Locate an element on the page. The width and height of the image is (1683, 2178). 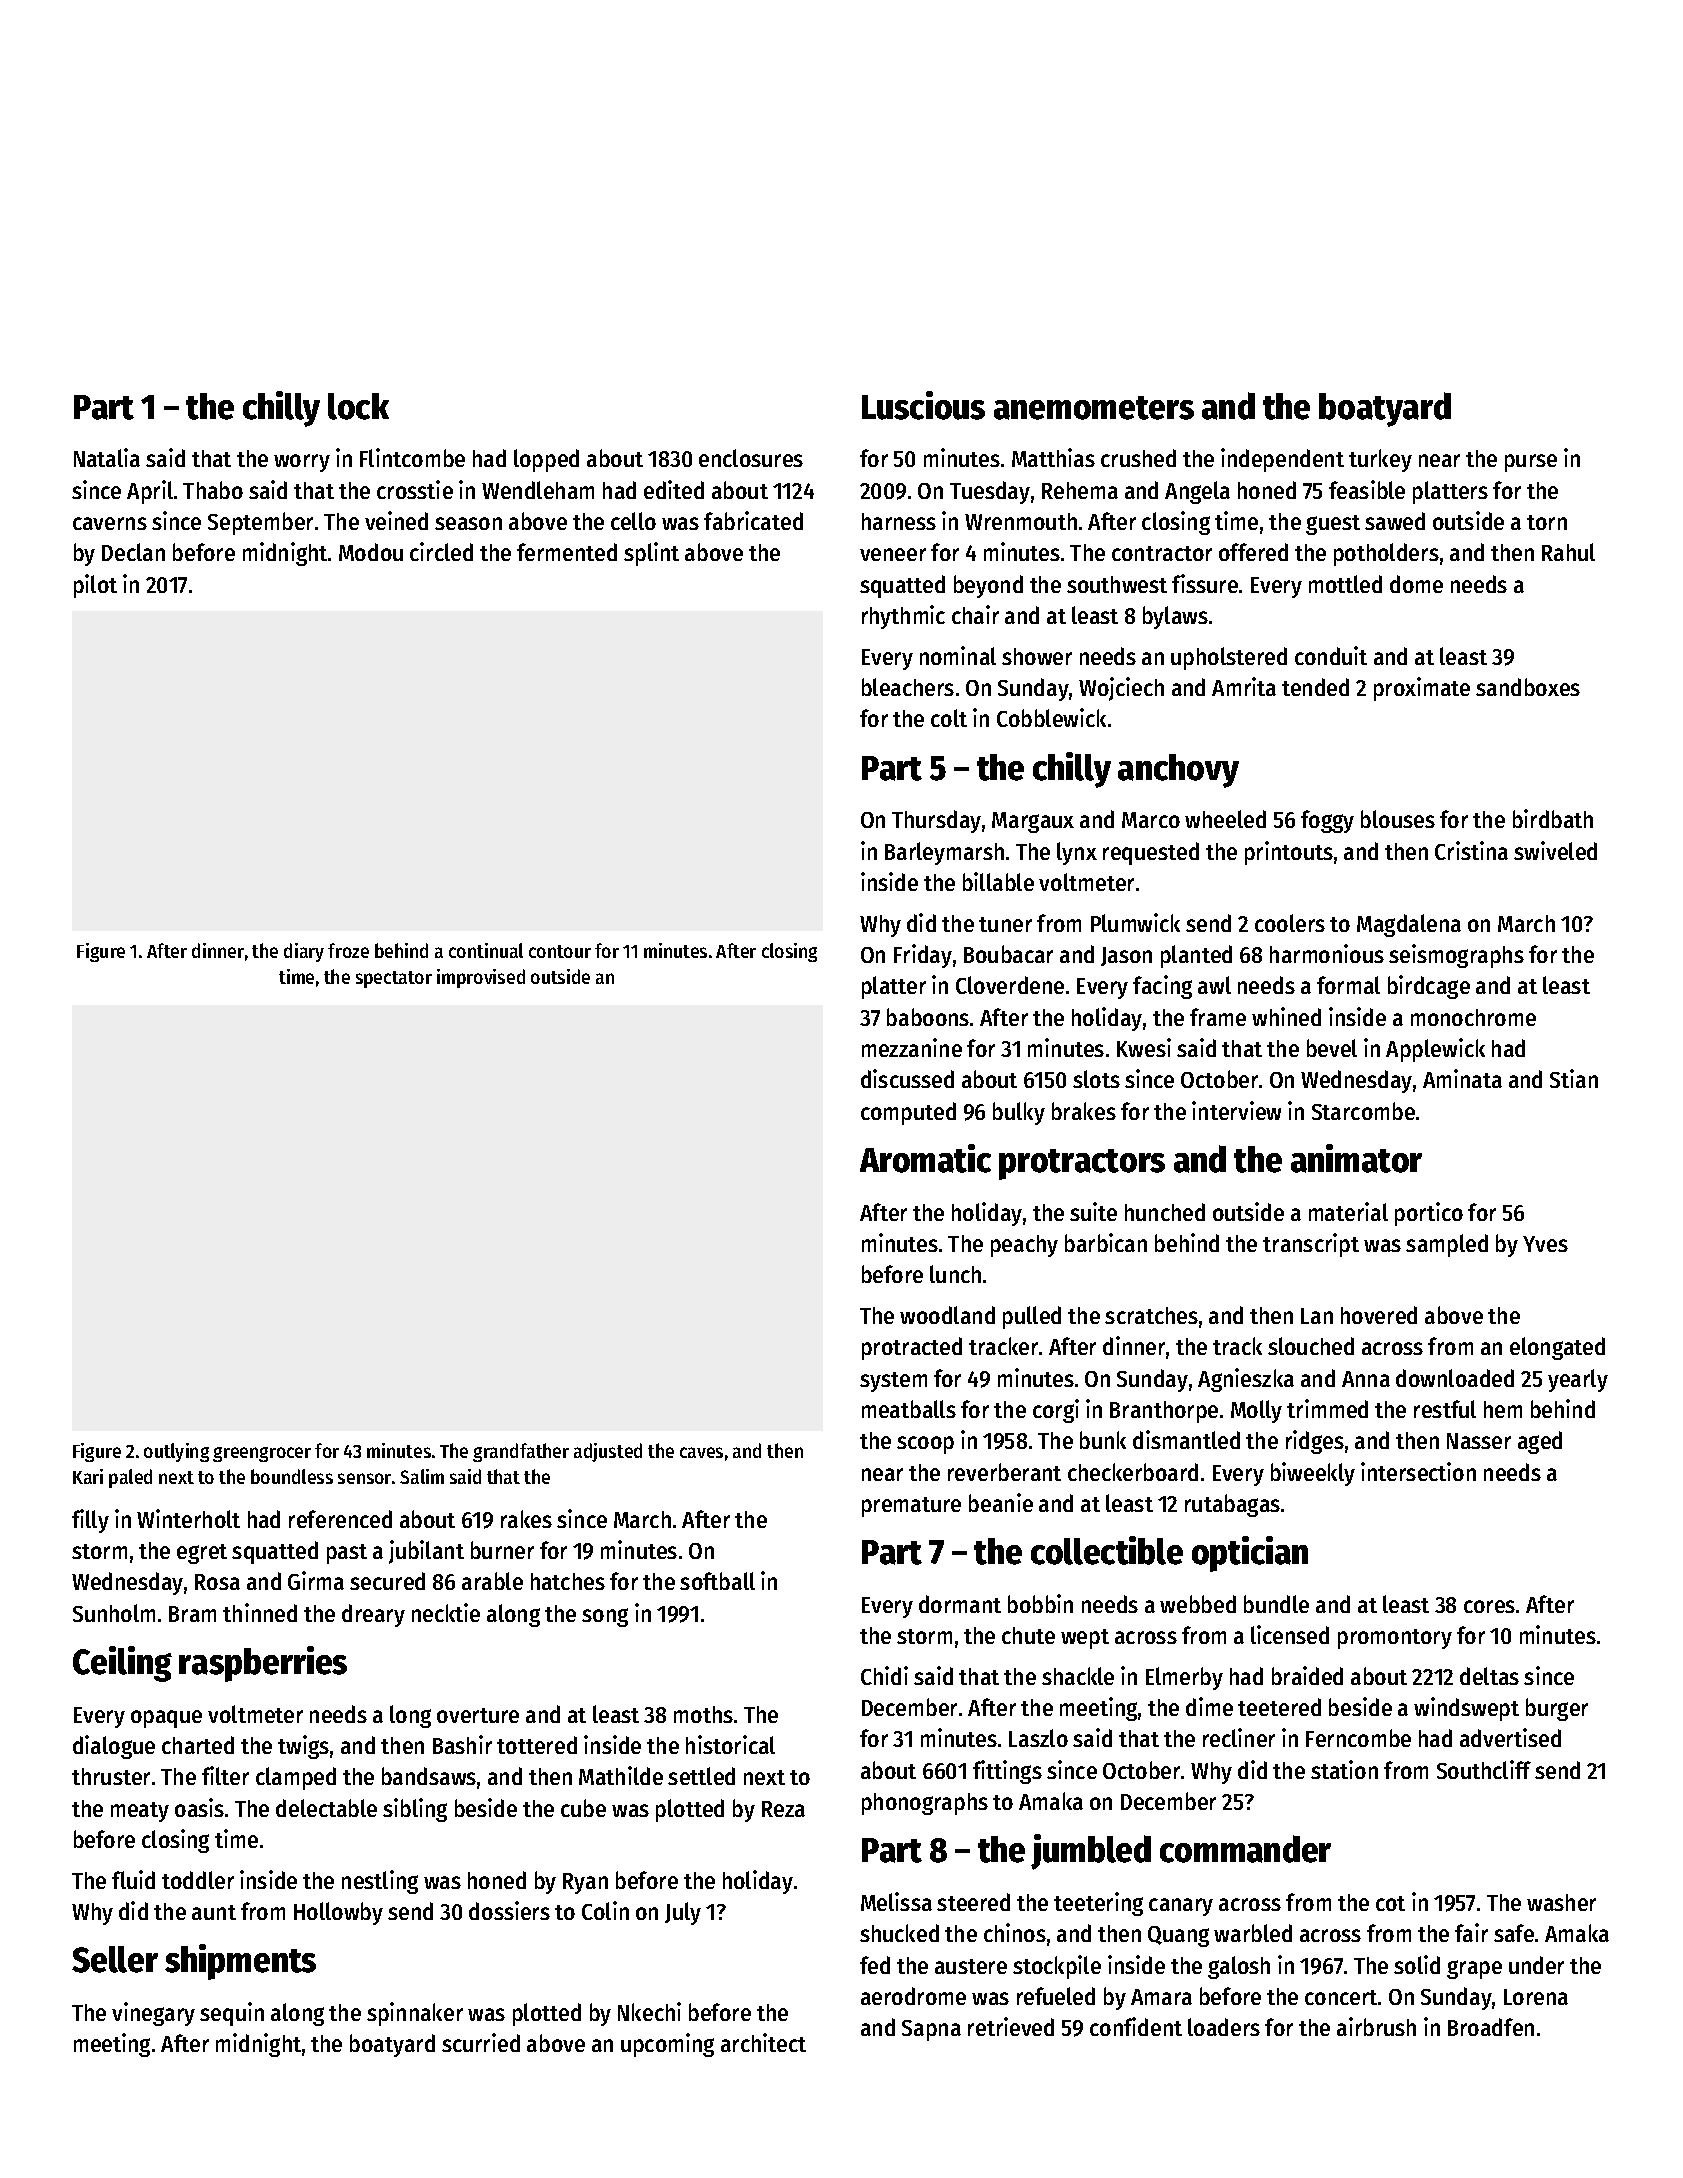
shipments is located at coordinates (240, 1962).
